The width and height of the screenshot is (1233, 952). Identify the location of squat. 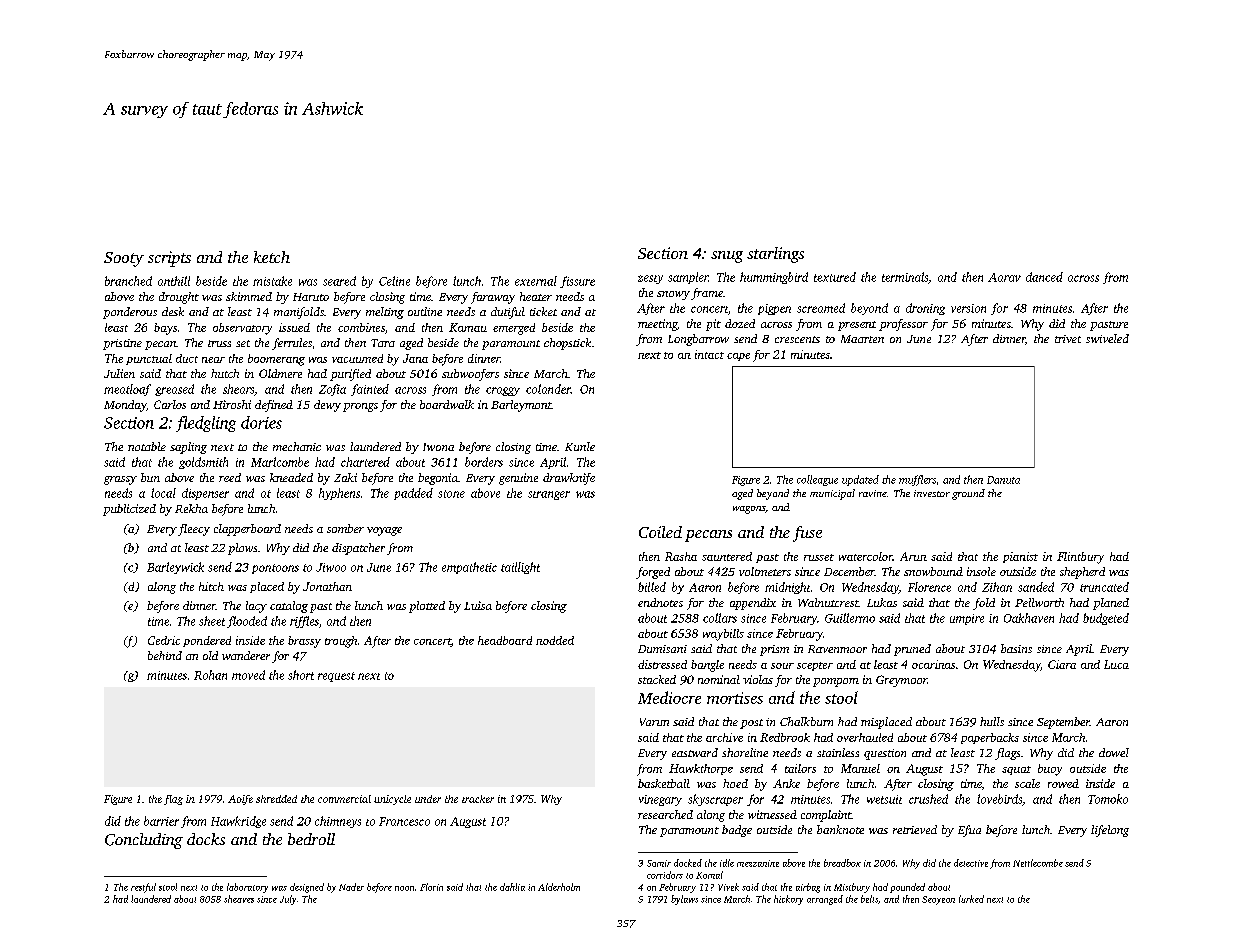
(1016, 770).
